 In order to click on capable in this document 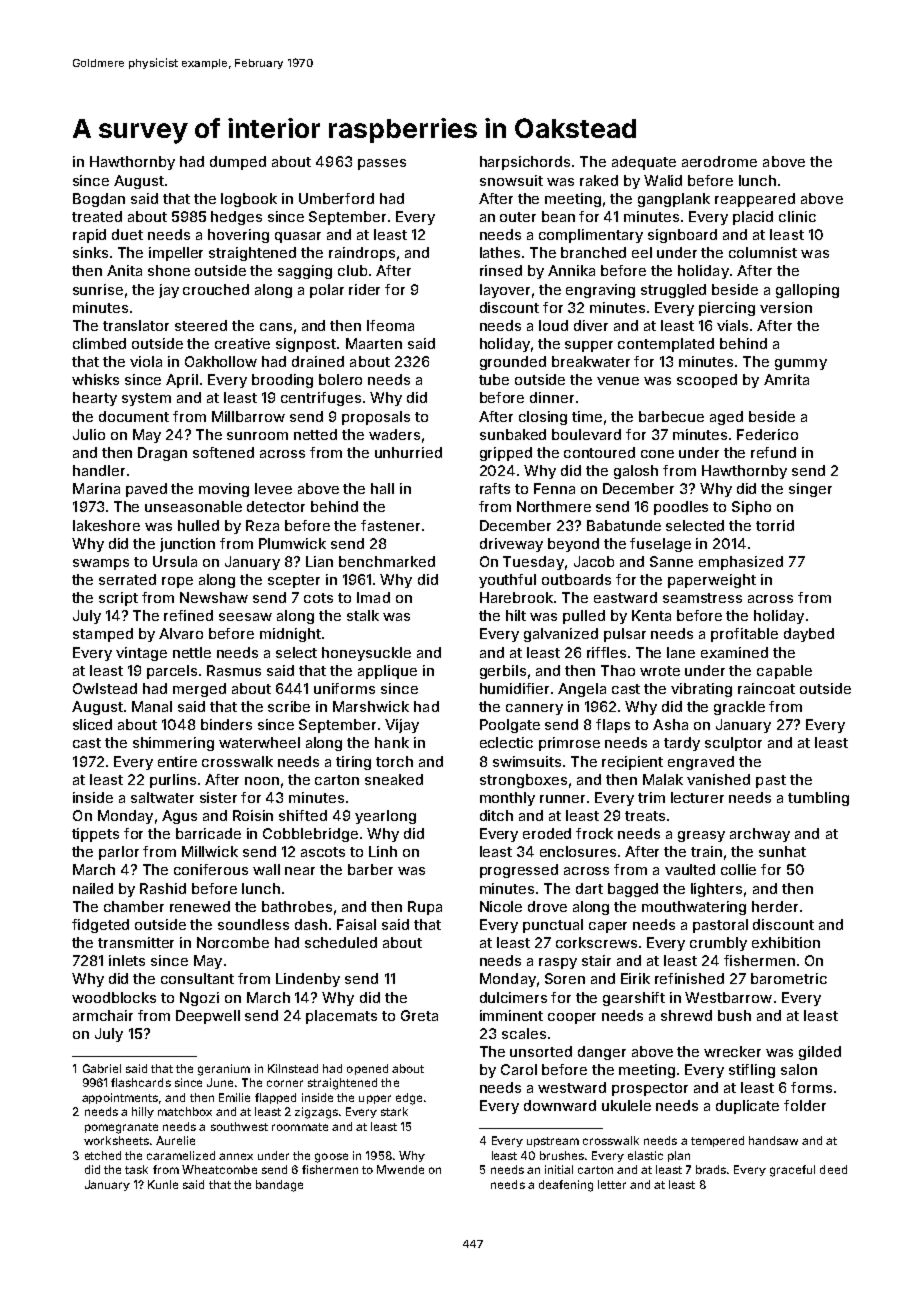, I will do `click(784, 672)`.
